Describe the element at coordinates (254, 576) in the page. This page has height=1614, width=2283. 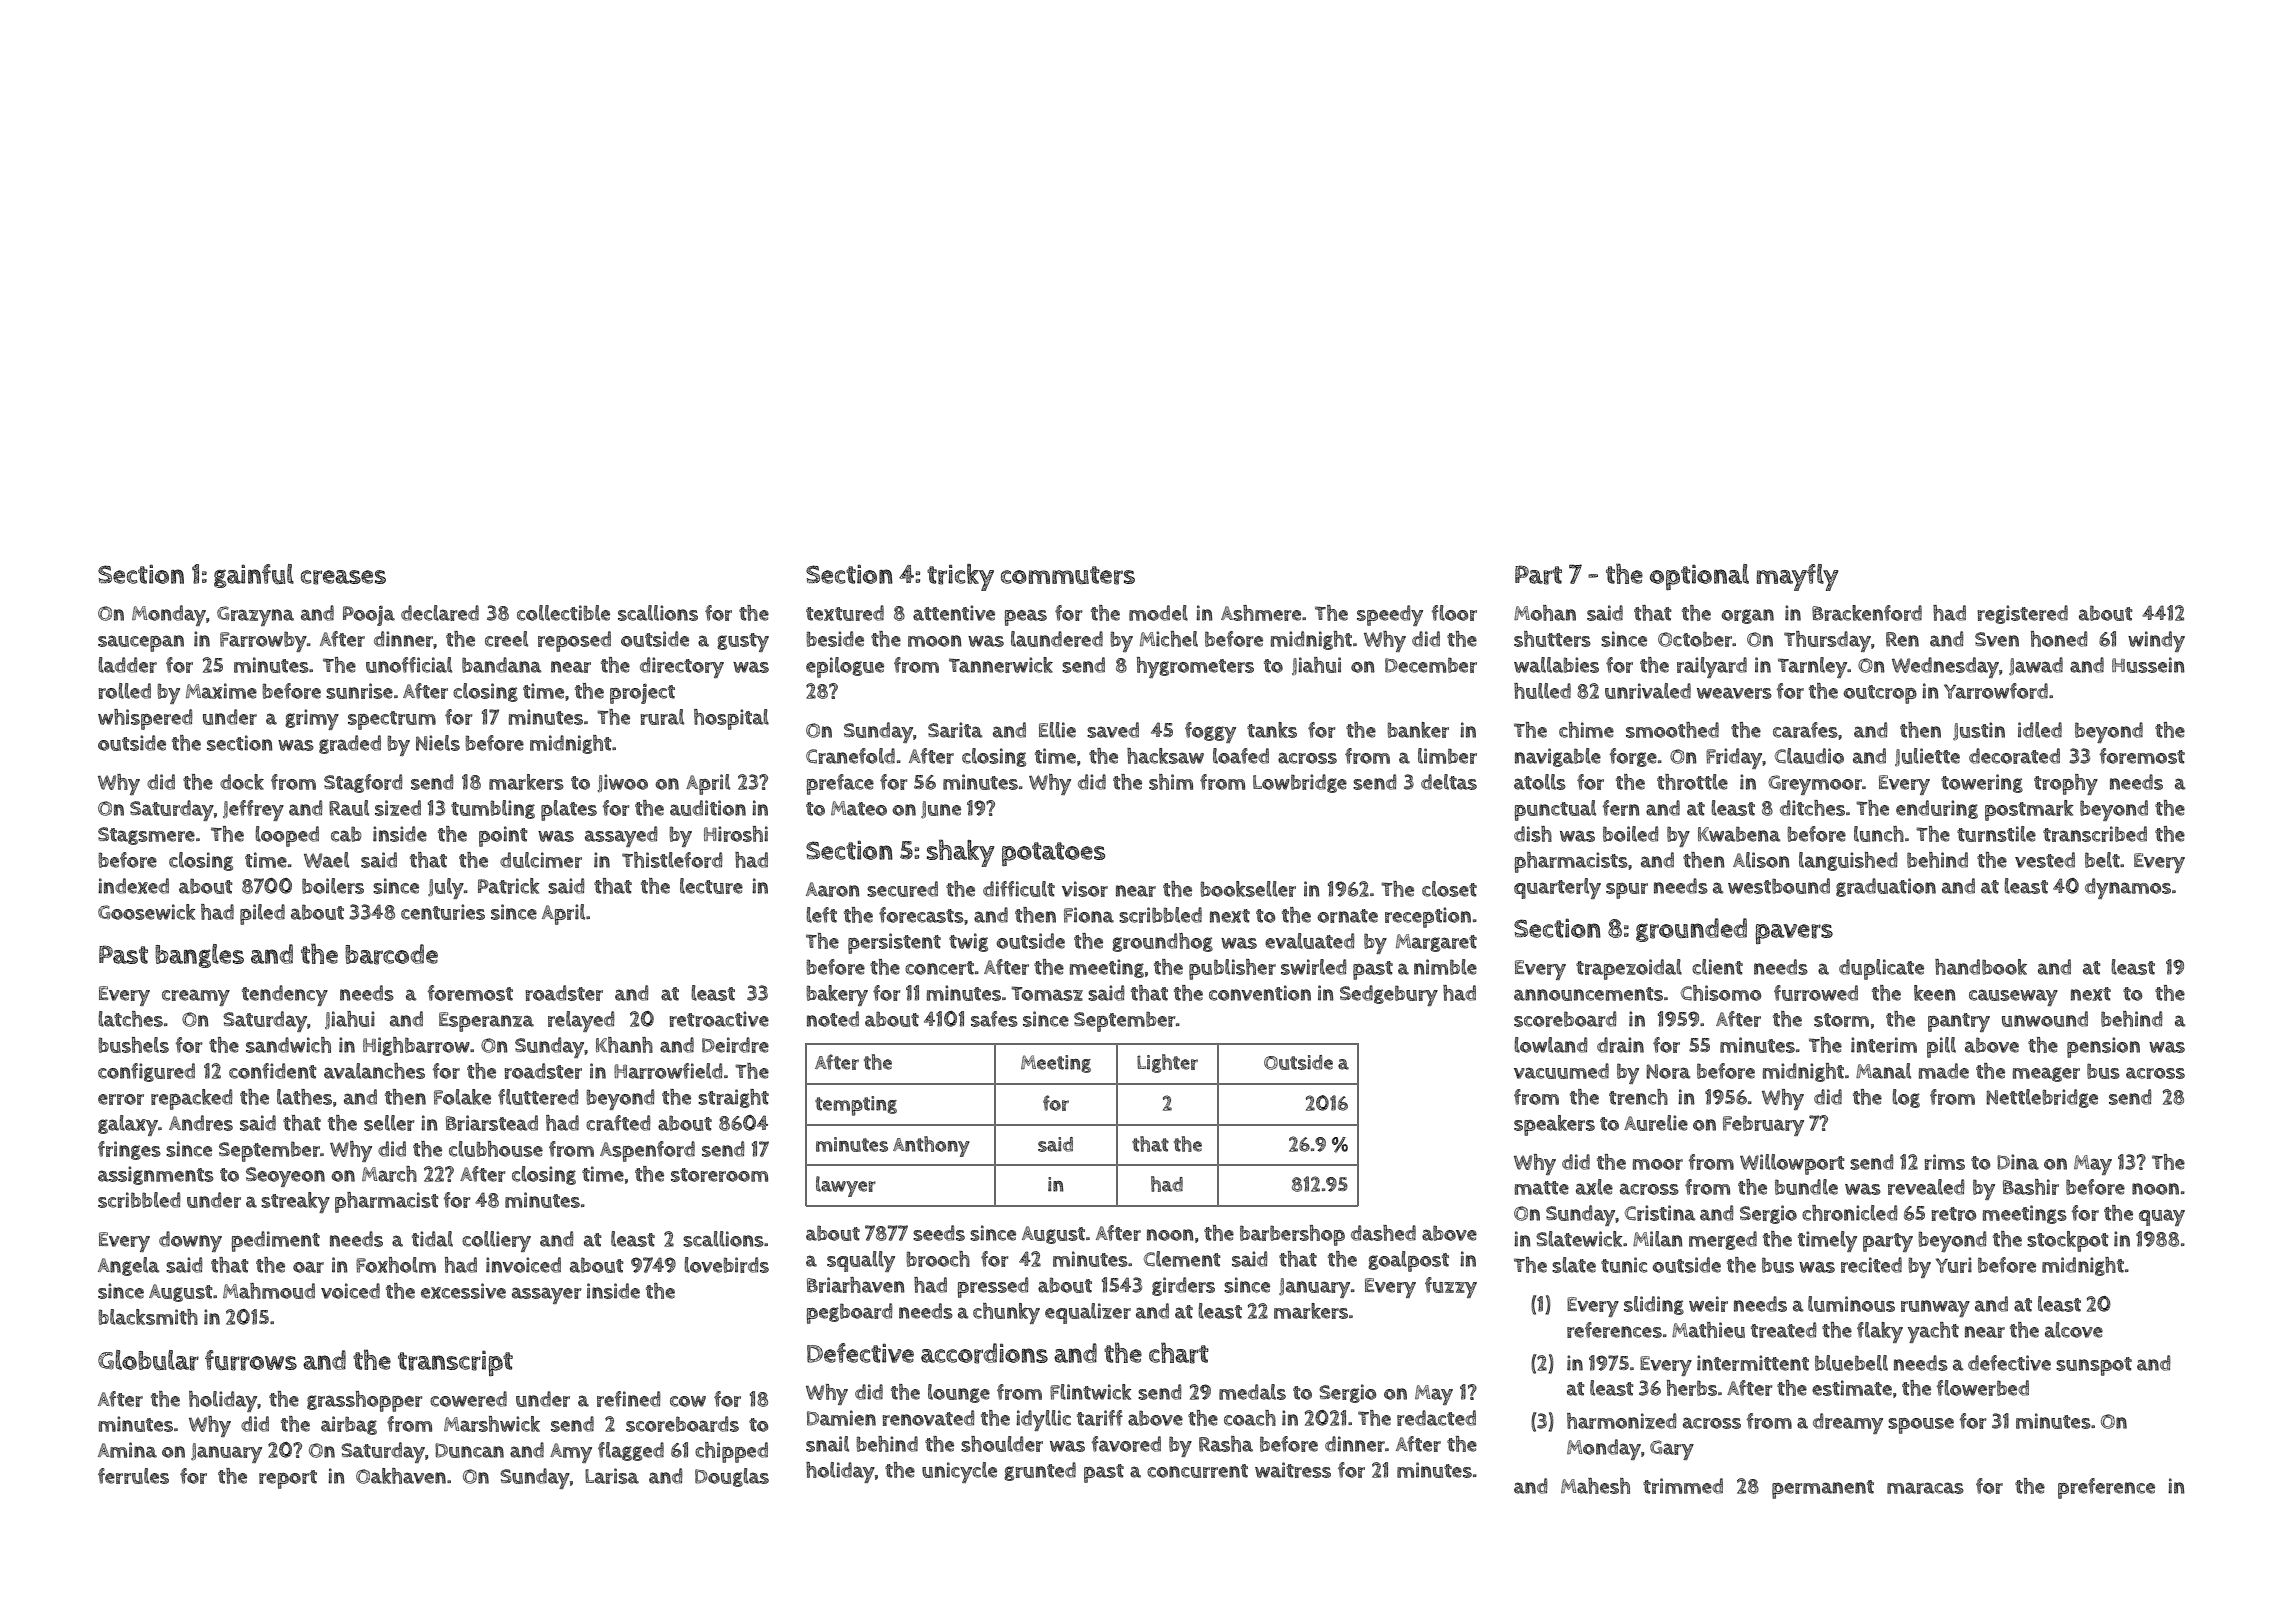
I see `gainful` at that location.
